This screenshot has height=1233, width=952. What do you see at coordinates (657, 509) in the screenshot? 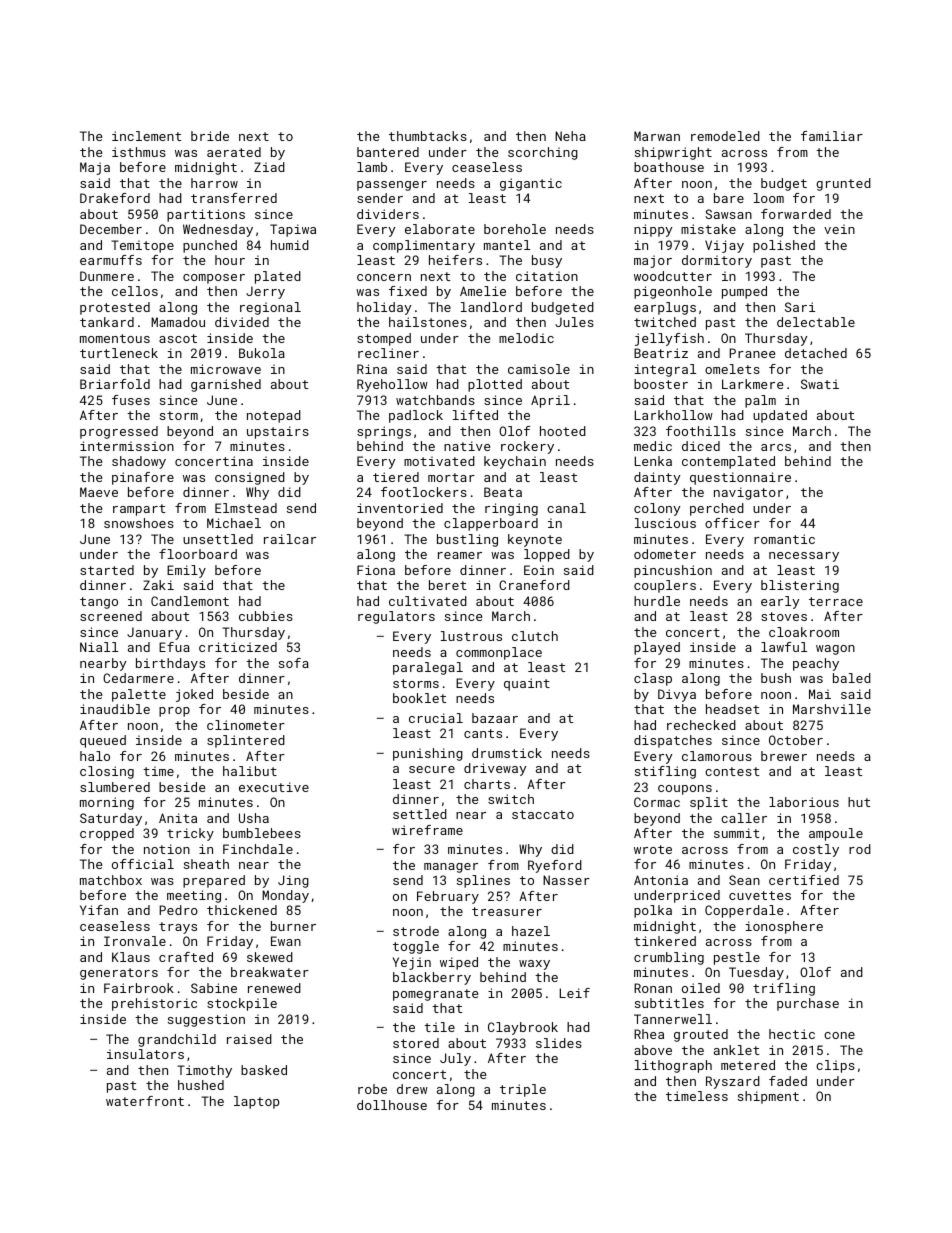
I see `colony` at bounding box center [657, 509].
